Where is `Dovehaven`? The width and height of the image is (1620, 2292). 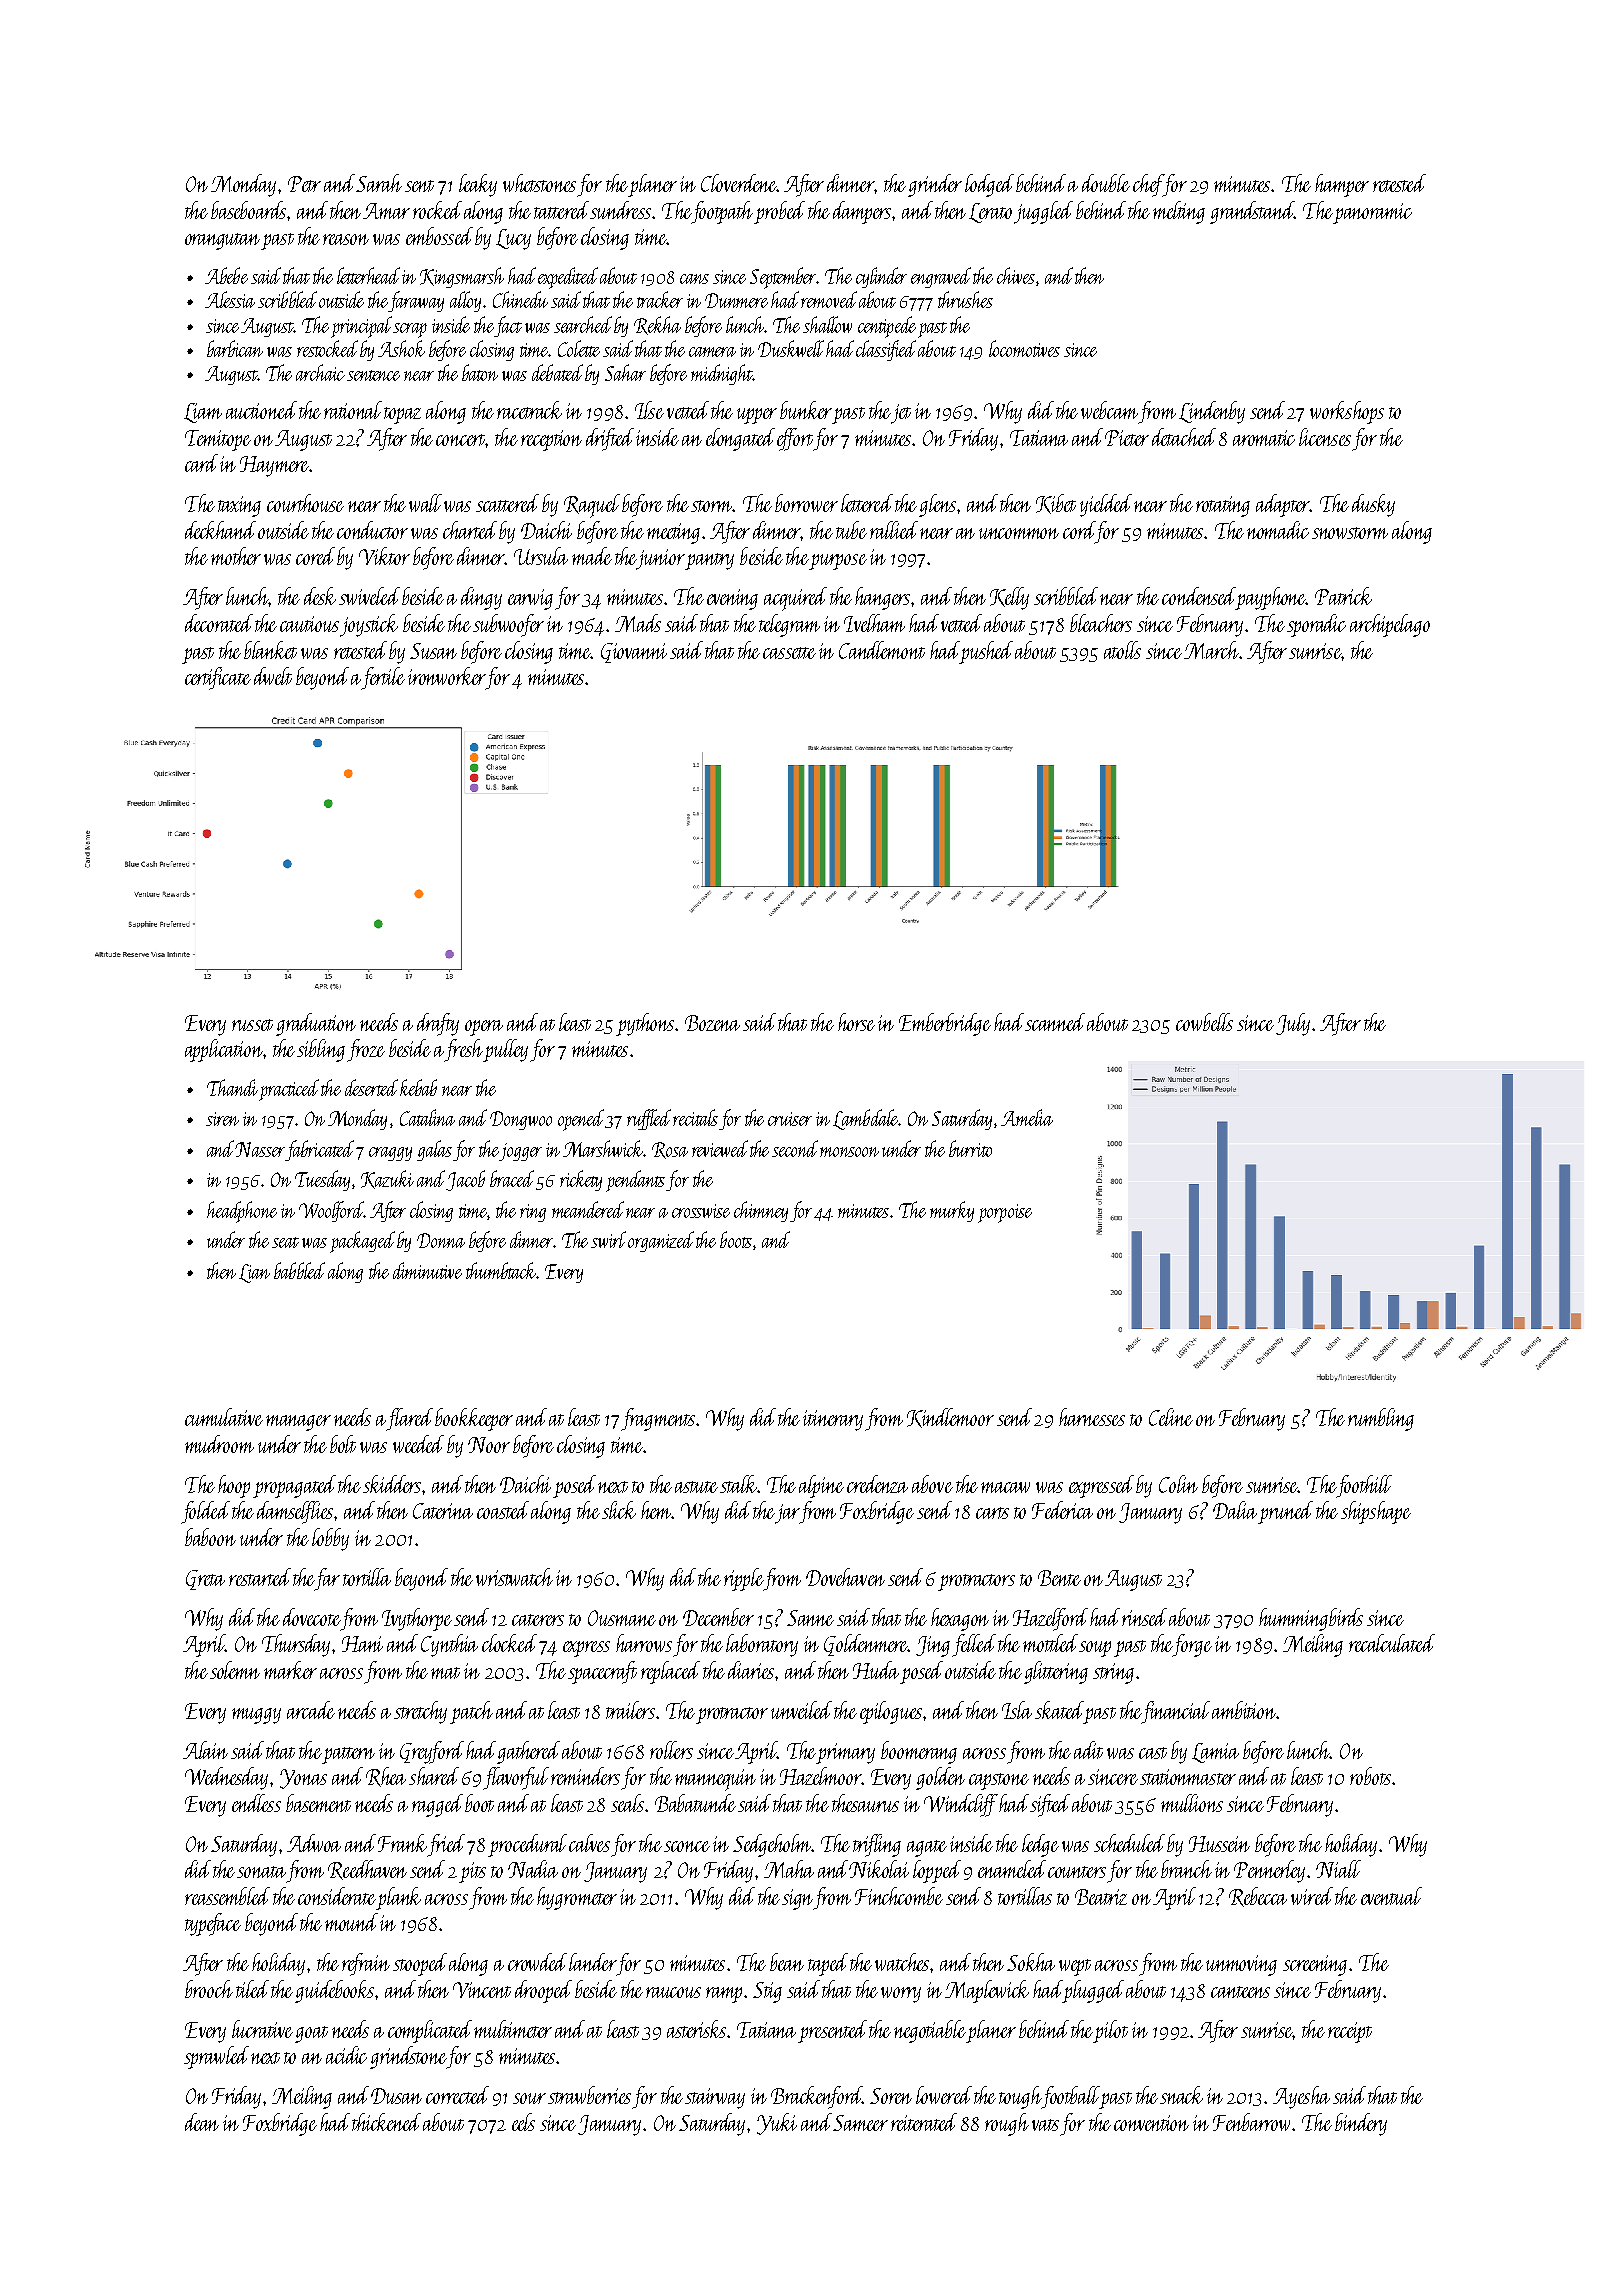 Dovehaven is located at coordinates (845, 1577).
